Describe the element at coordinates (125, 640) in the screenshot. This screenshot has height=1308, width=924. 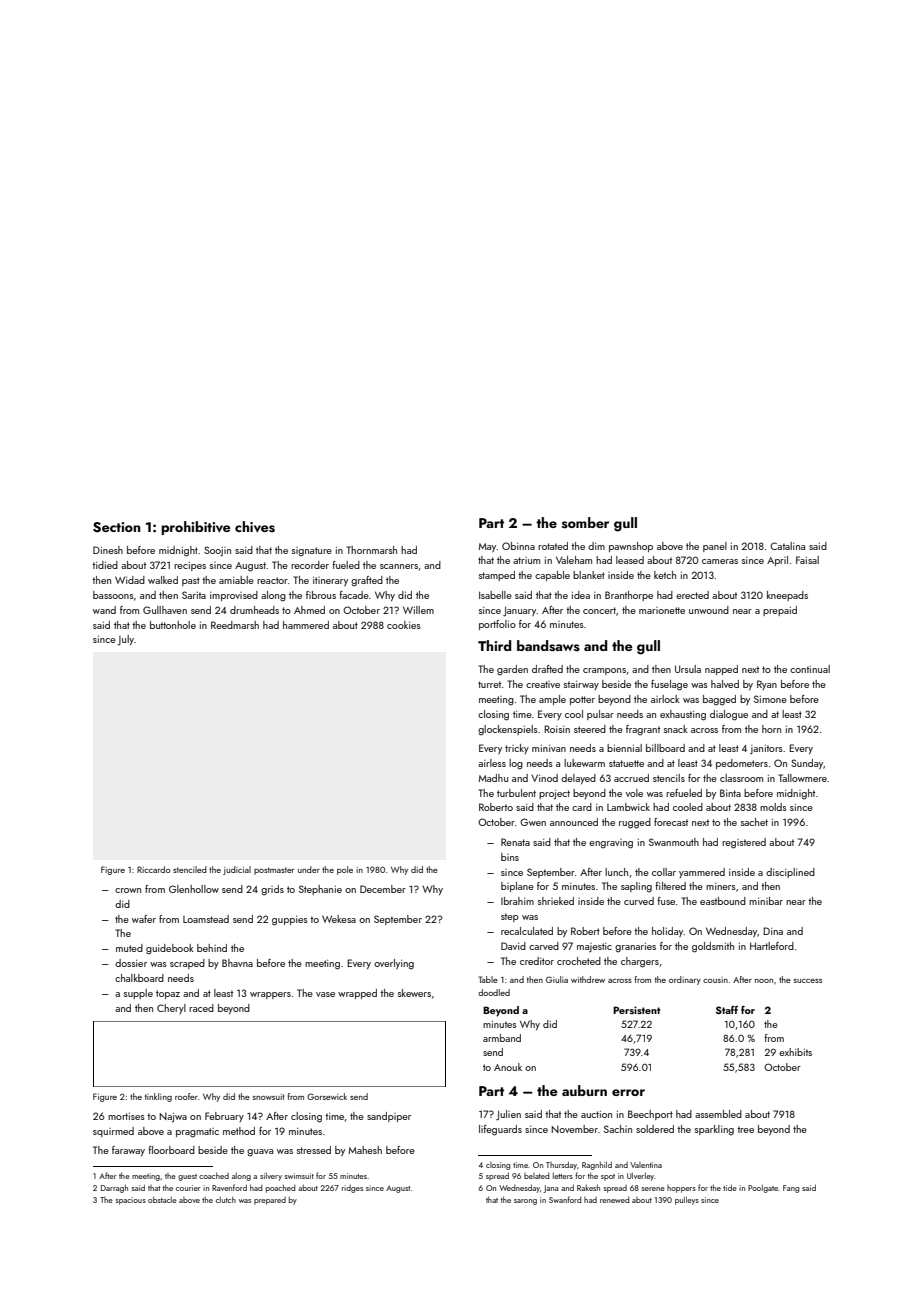
I see `July` at that location.
